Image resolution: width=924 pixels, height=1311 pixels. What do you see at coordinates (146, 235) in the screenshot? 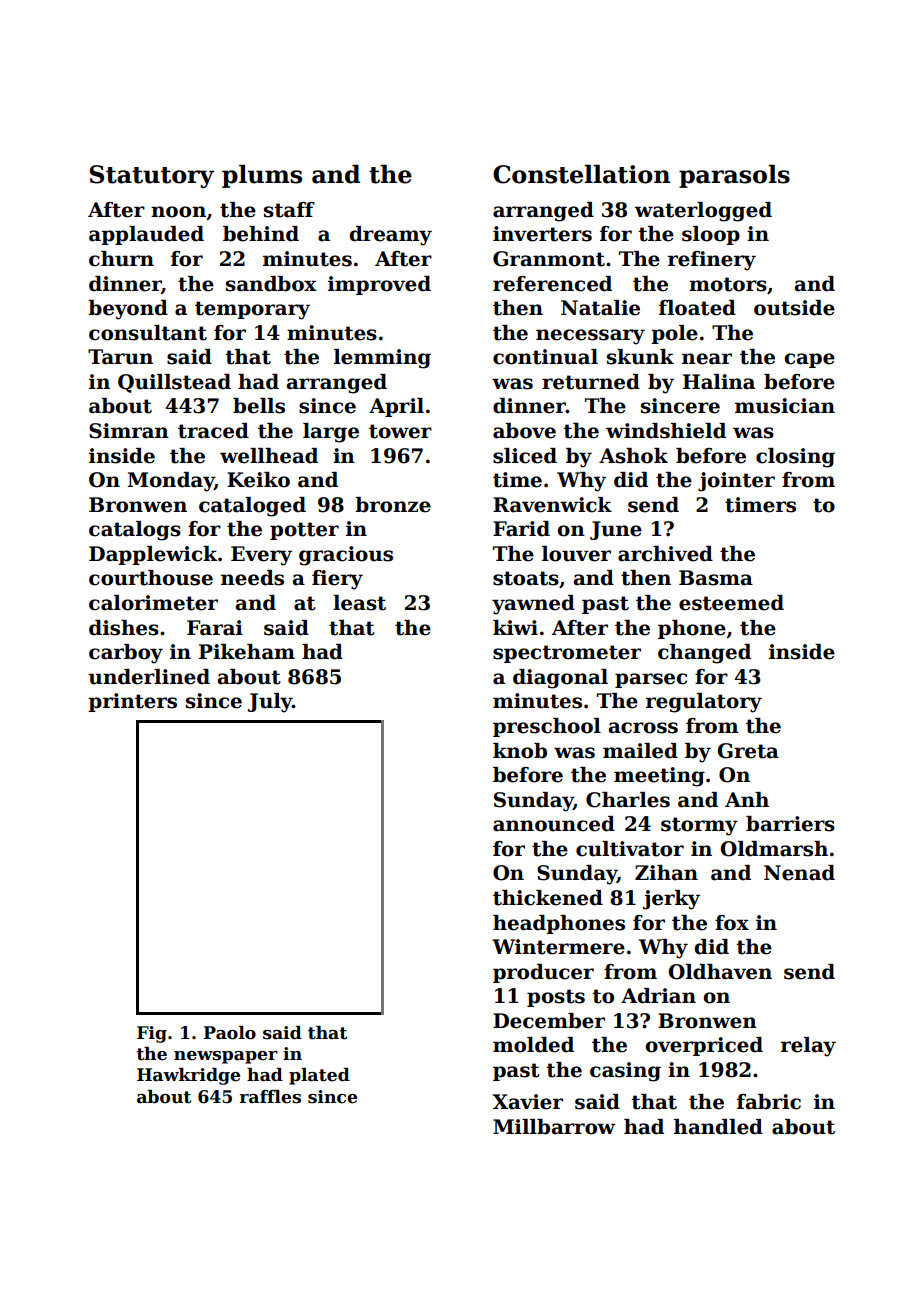
I see `applauded` at bounding box center [146, 235].
